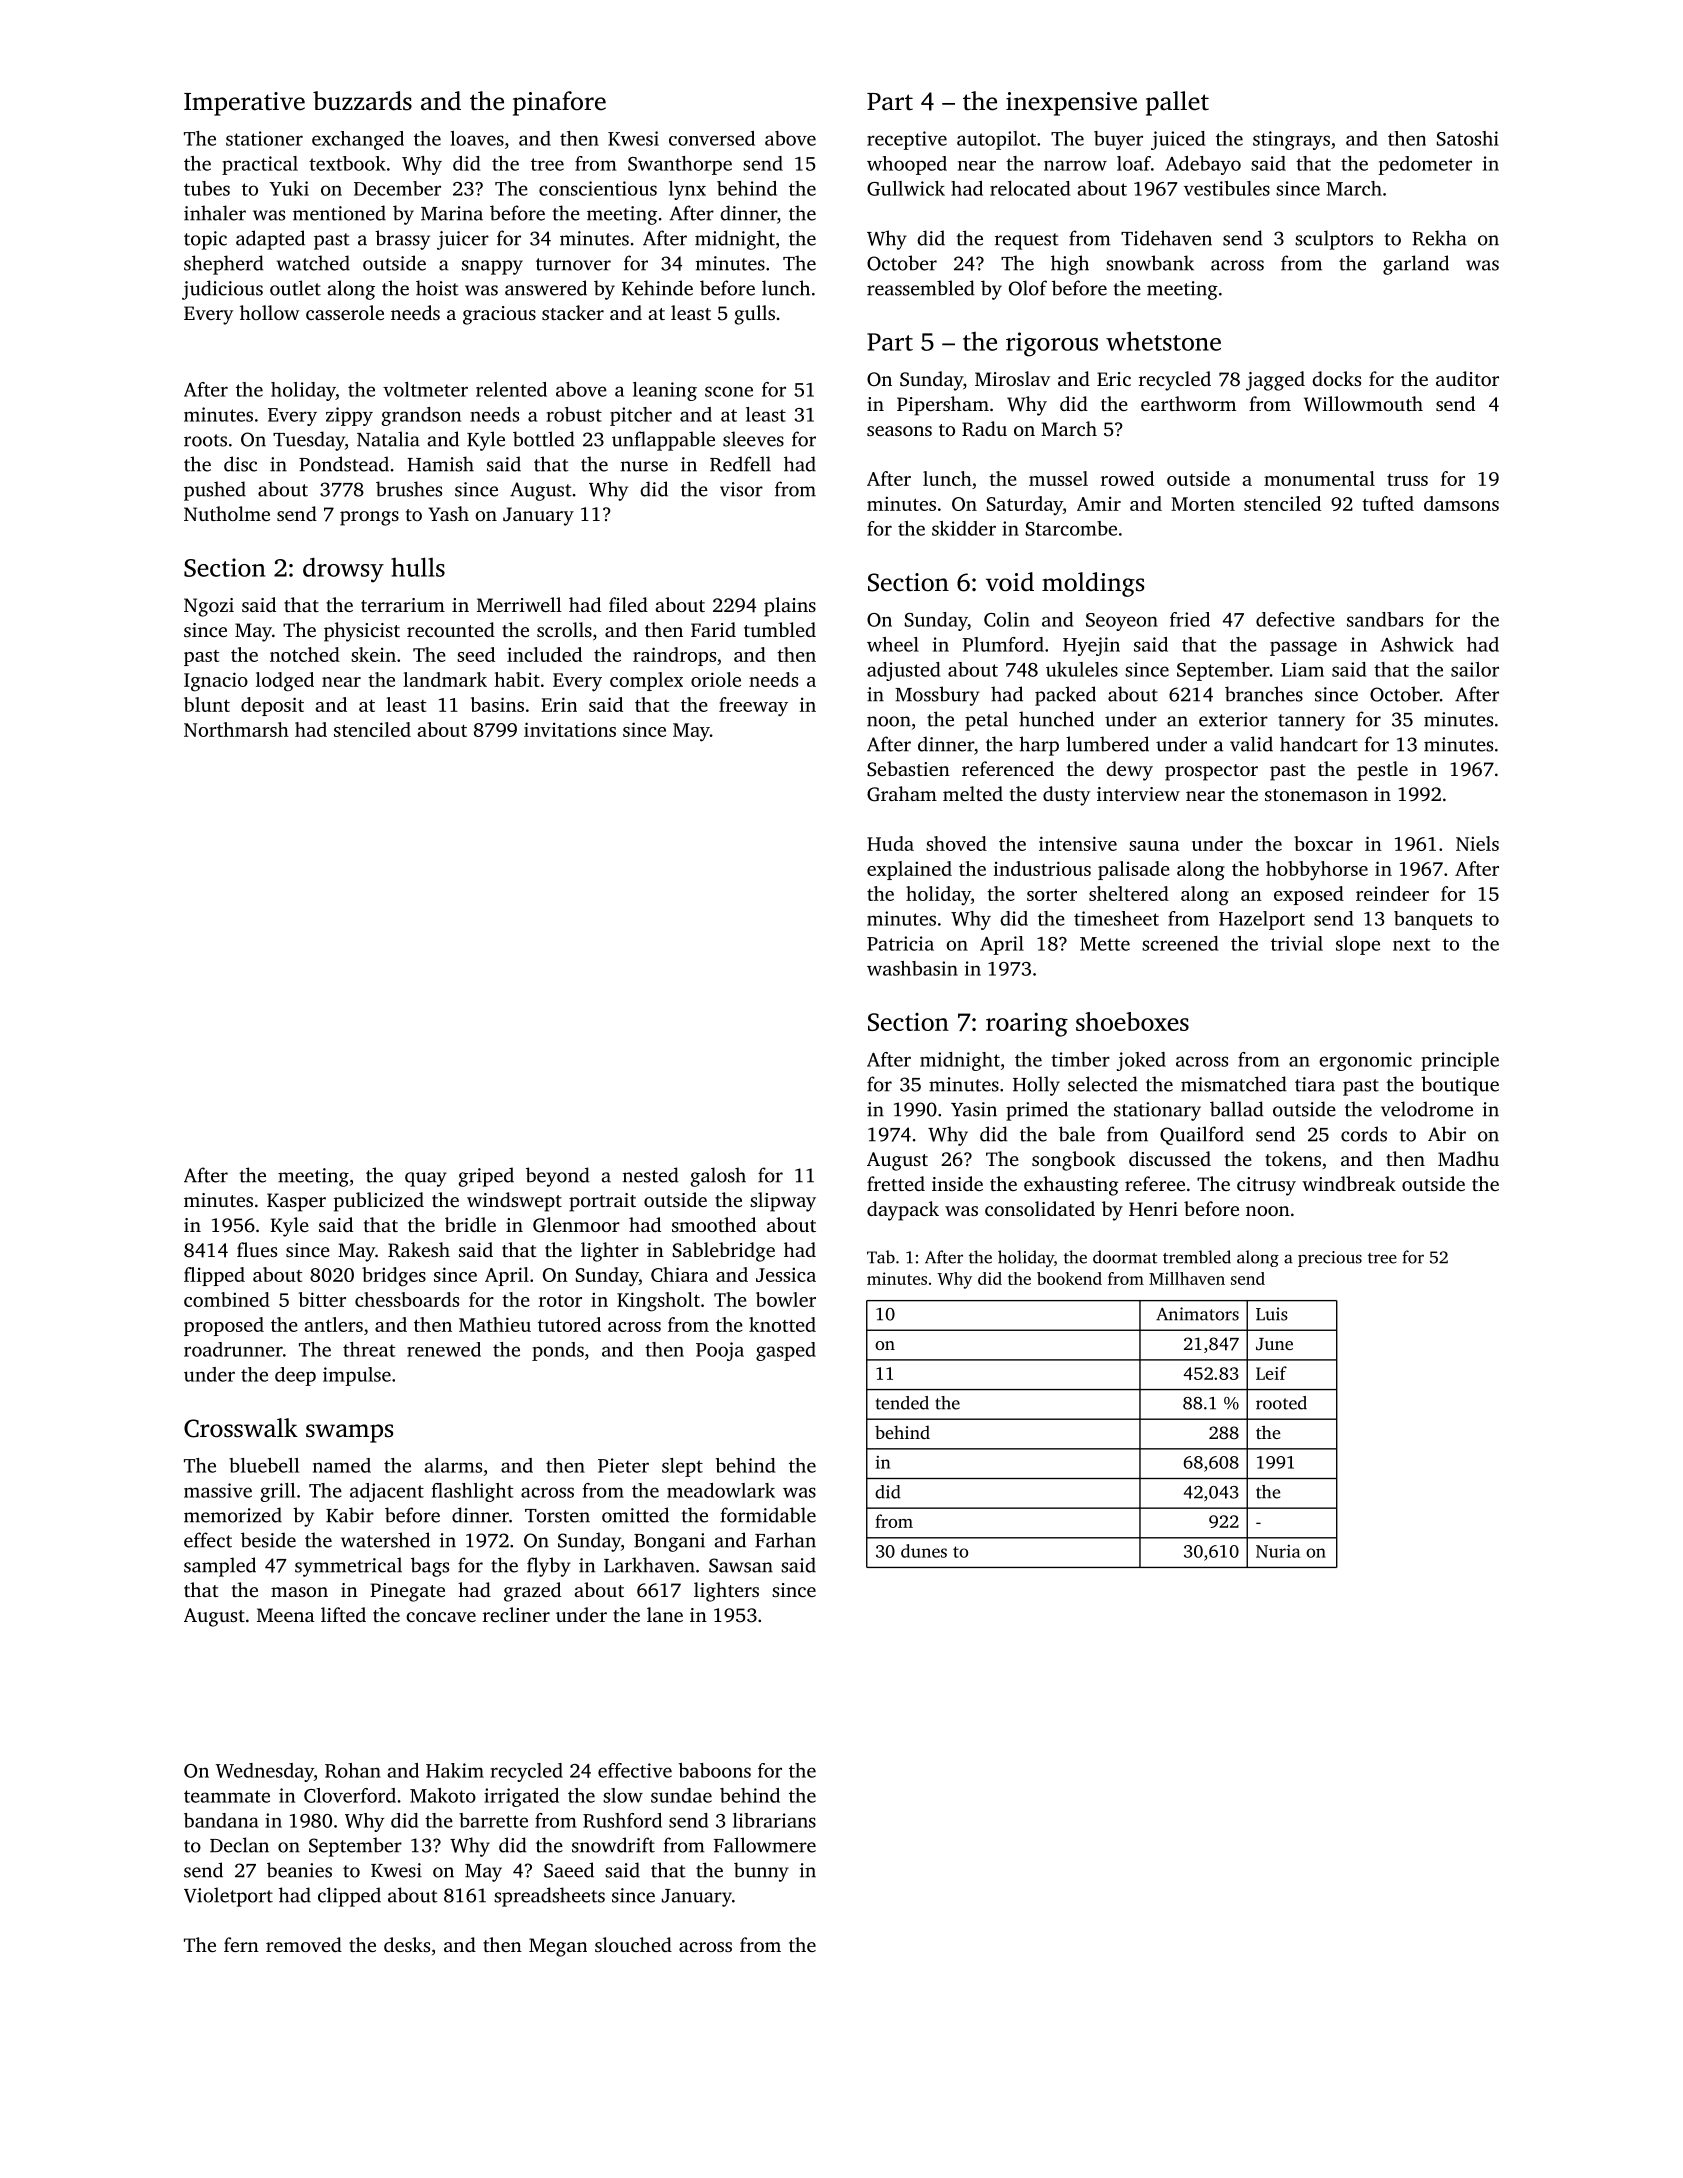 This image has height=2178, width=1683. I want to click on Nuria, so click(1278, 1551).
